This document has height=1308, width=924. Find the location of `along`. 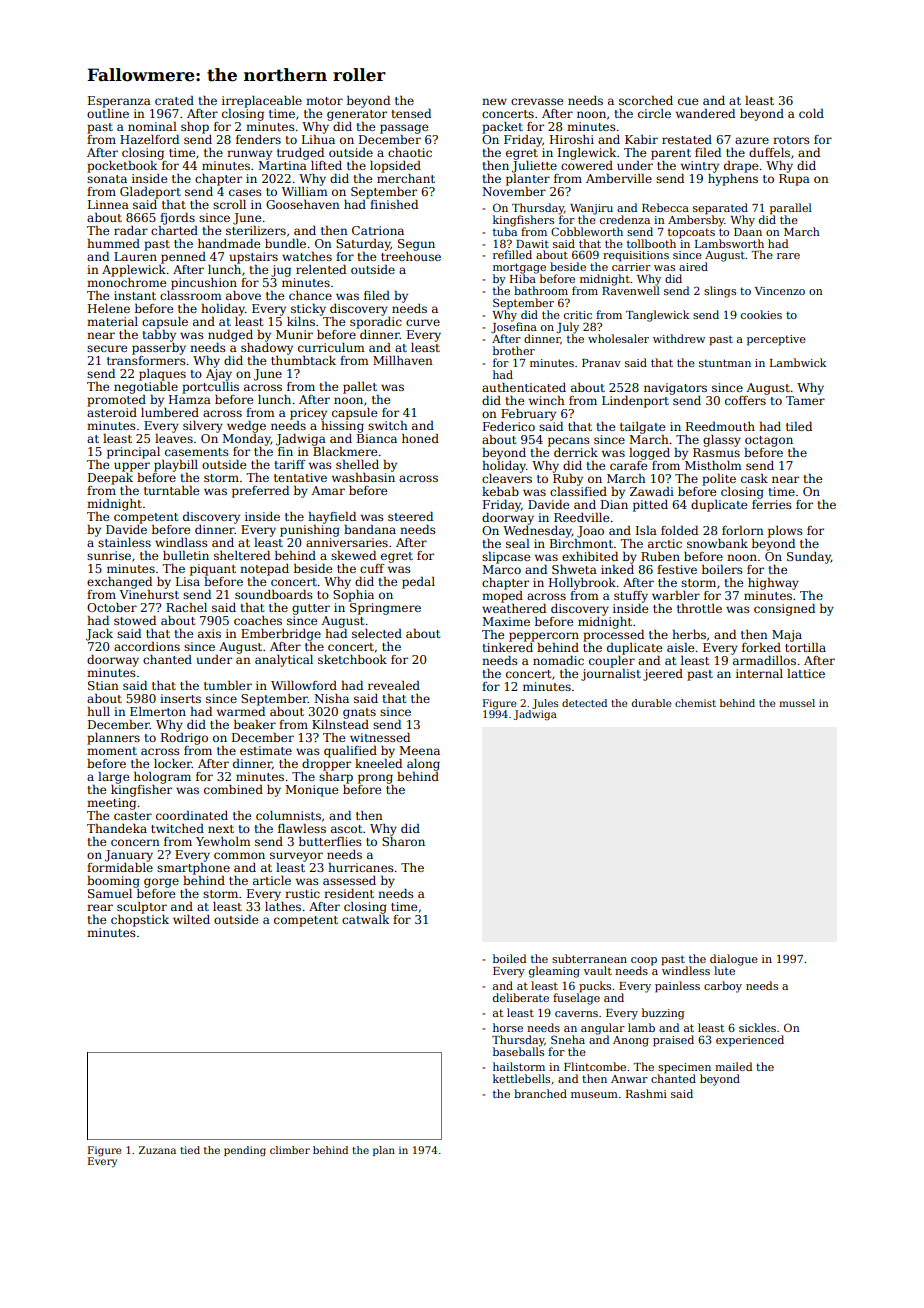

along is located at coordinates (423, 765).
